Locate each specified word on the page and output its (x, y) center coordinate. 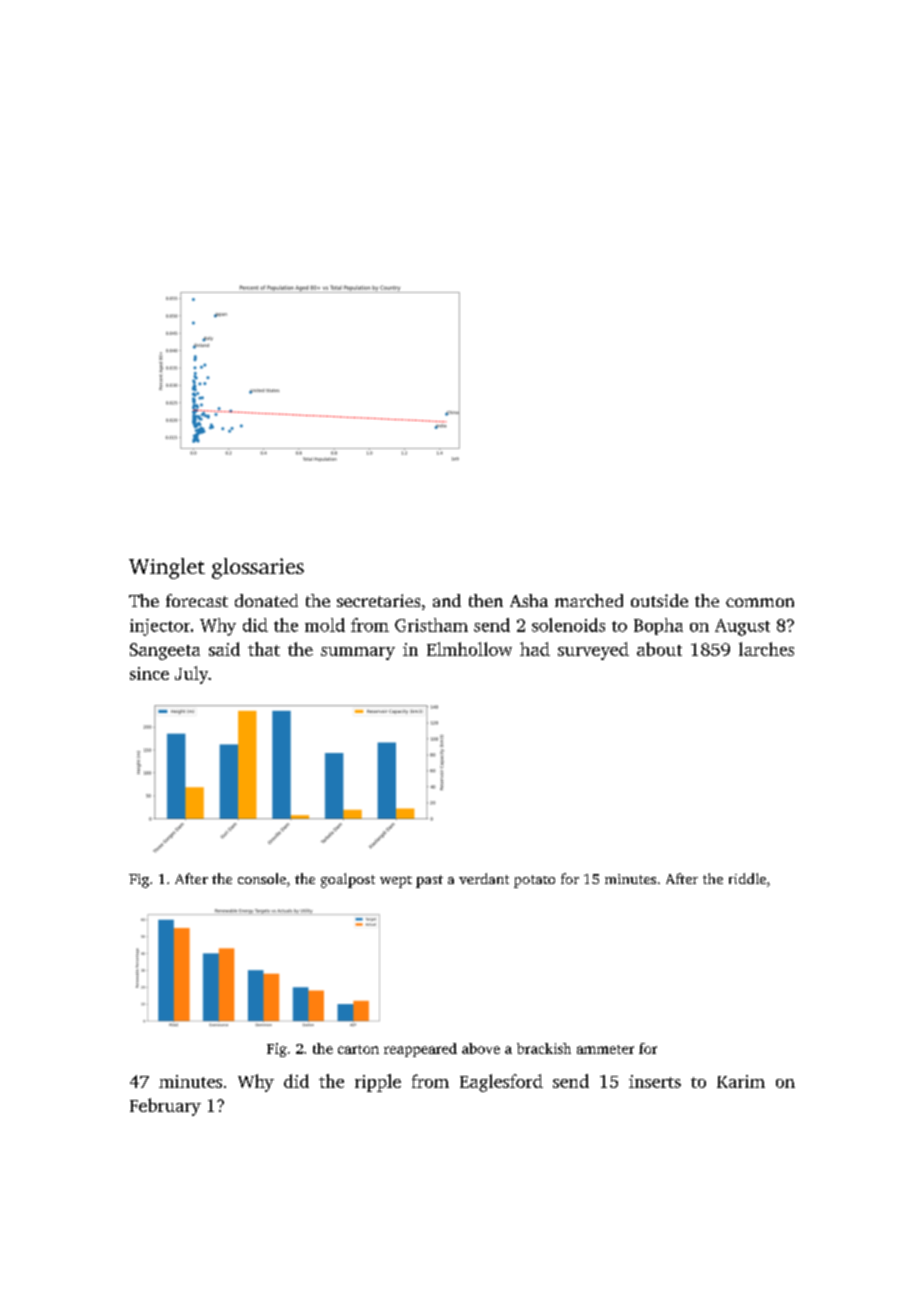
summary (358, 653)
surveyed (593, 651)
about (659, 649)
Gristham (431, 625)
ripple (378, 1083)
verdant (484, 878)
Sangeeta (165, 651)
